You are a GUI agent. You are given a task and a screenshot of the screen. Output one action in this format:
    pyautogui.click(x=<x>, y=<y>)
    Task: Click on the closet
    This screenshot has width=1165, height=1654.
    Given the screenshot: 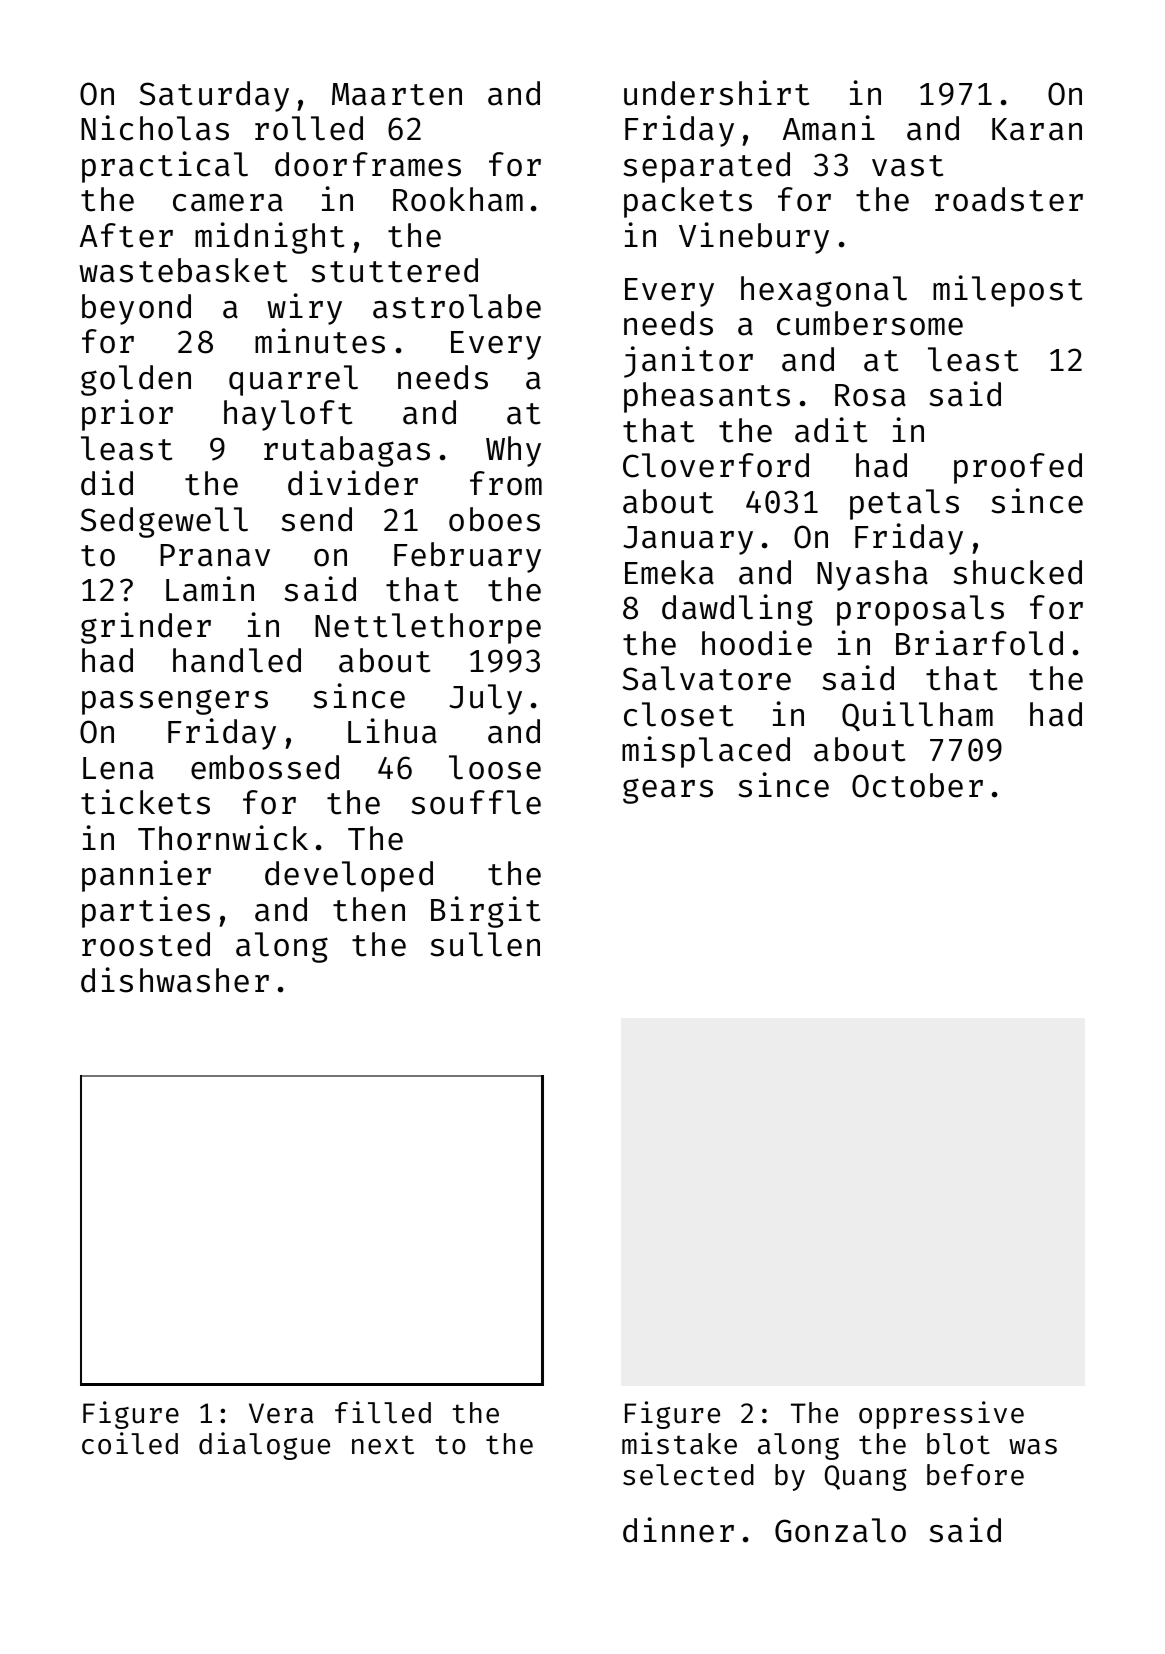 What is the action you would take?
    pyautogui.click(x=678, y=714)
